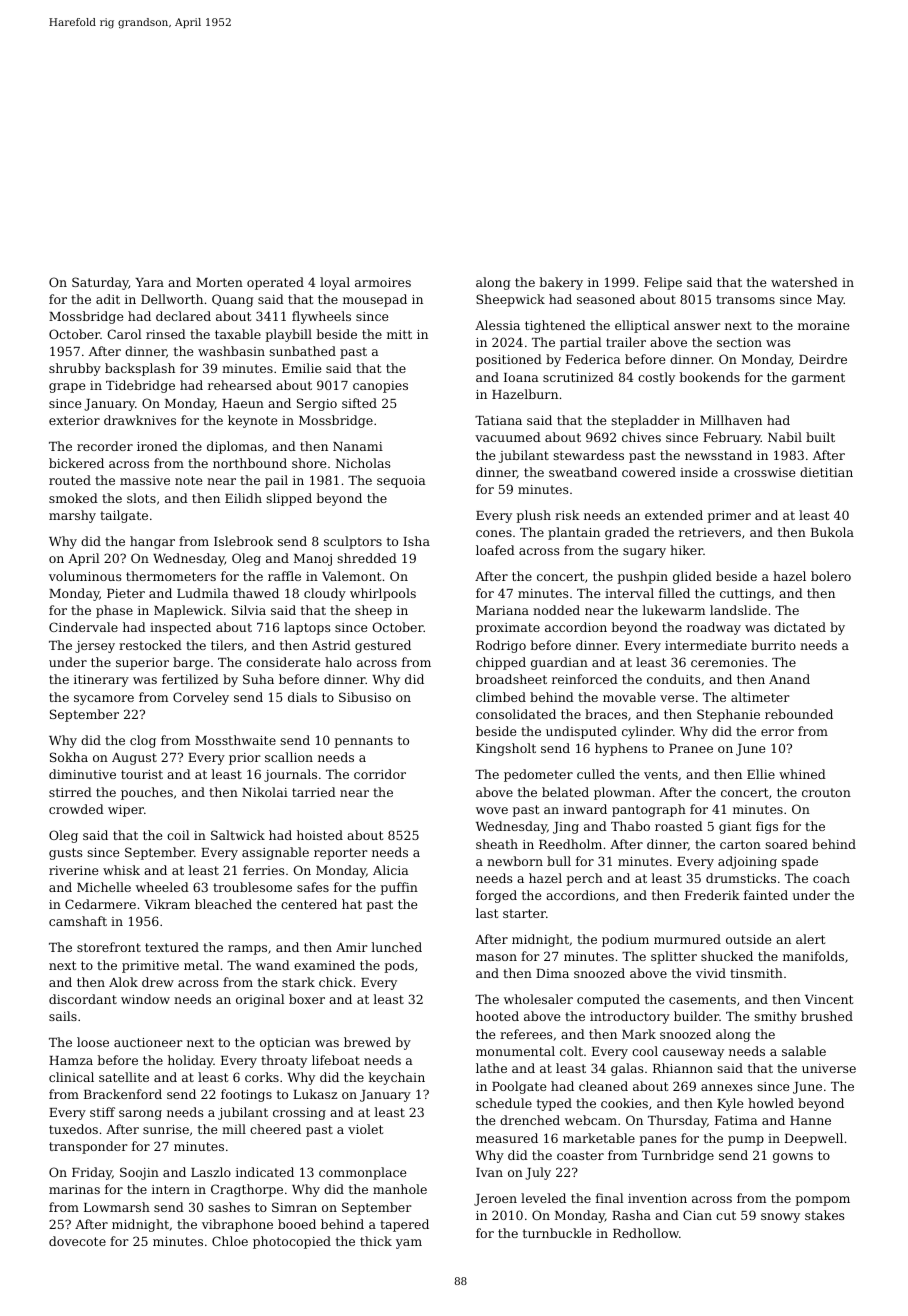 The image size is (908, 1316). I want to click on Eilidh, so click(243, 498).
